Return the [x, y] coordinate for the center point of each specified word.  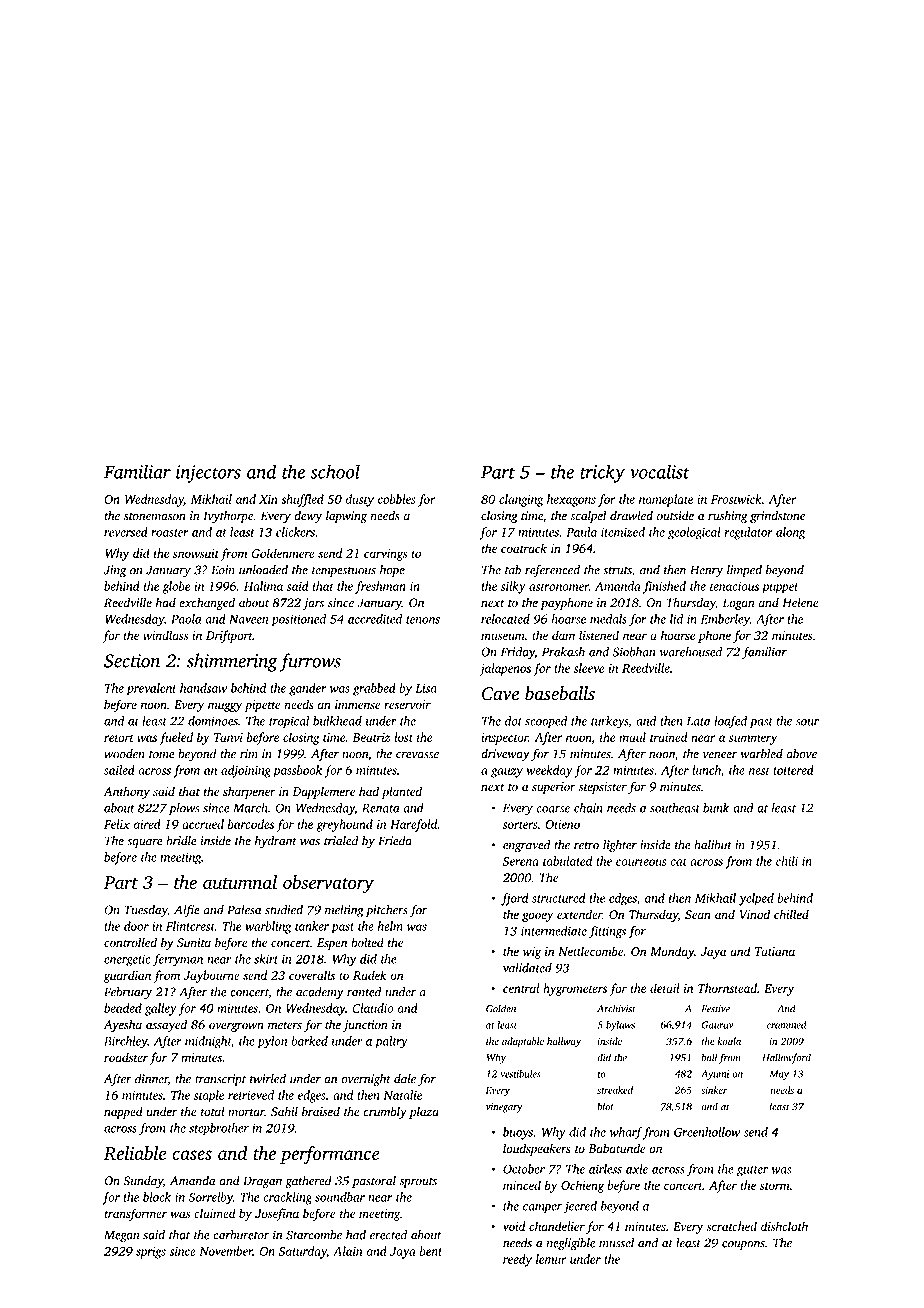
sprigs [151, 1253]
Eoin [223, 570]
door [136, 926]
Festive [716, 1009]
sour [807, 722]
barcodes [251, 824]
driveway [505, 755]
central [521, 988]
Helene [800, 602]
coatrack [524, 548]
